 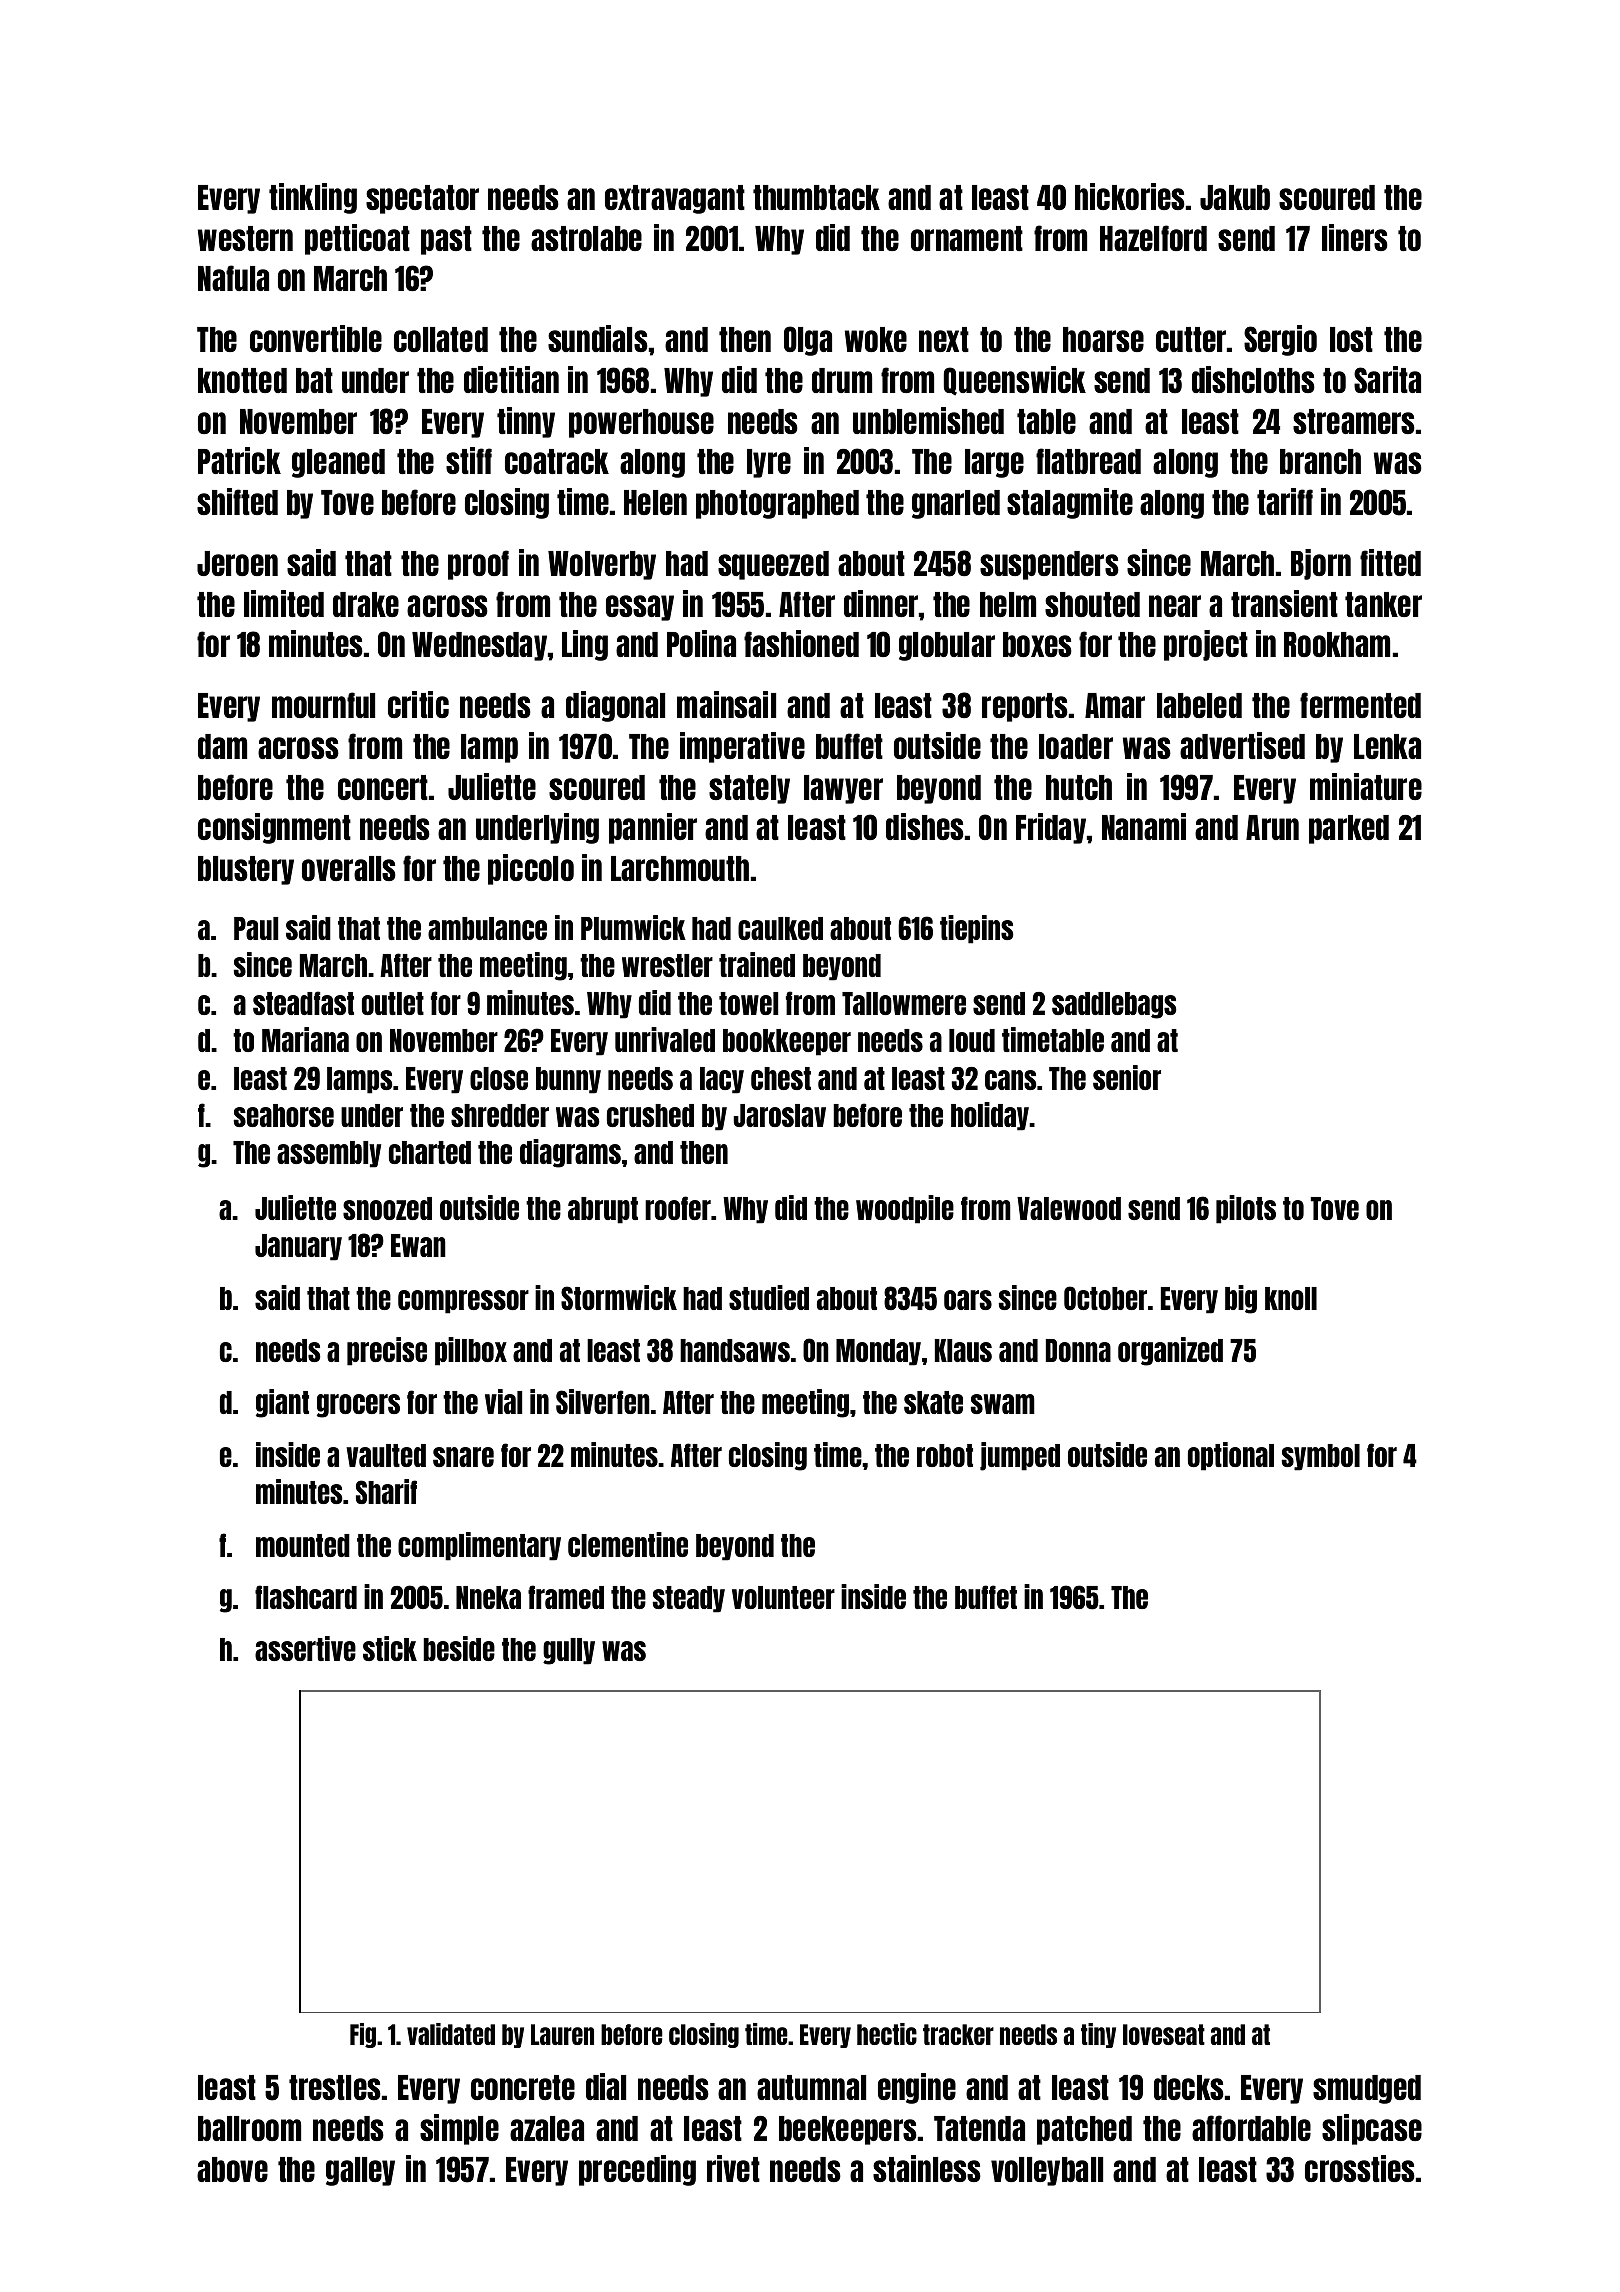 I want to click on smudged, so click(x=1367, y=2089).
